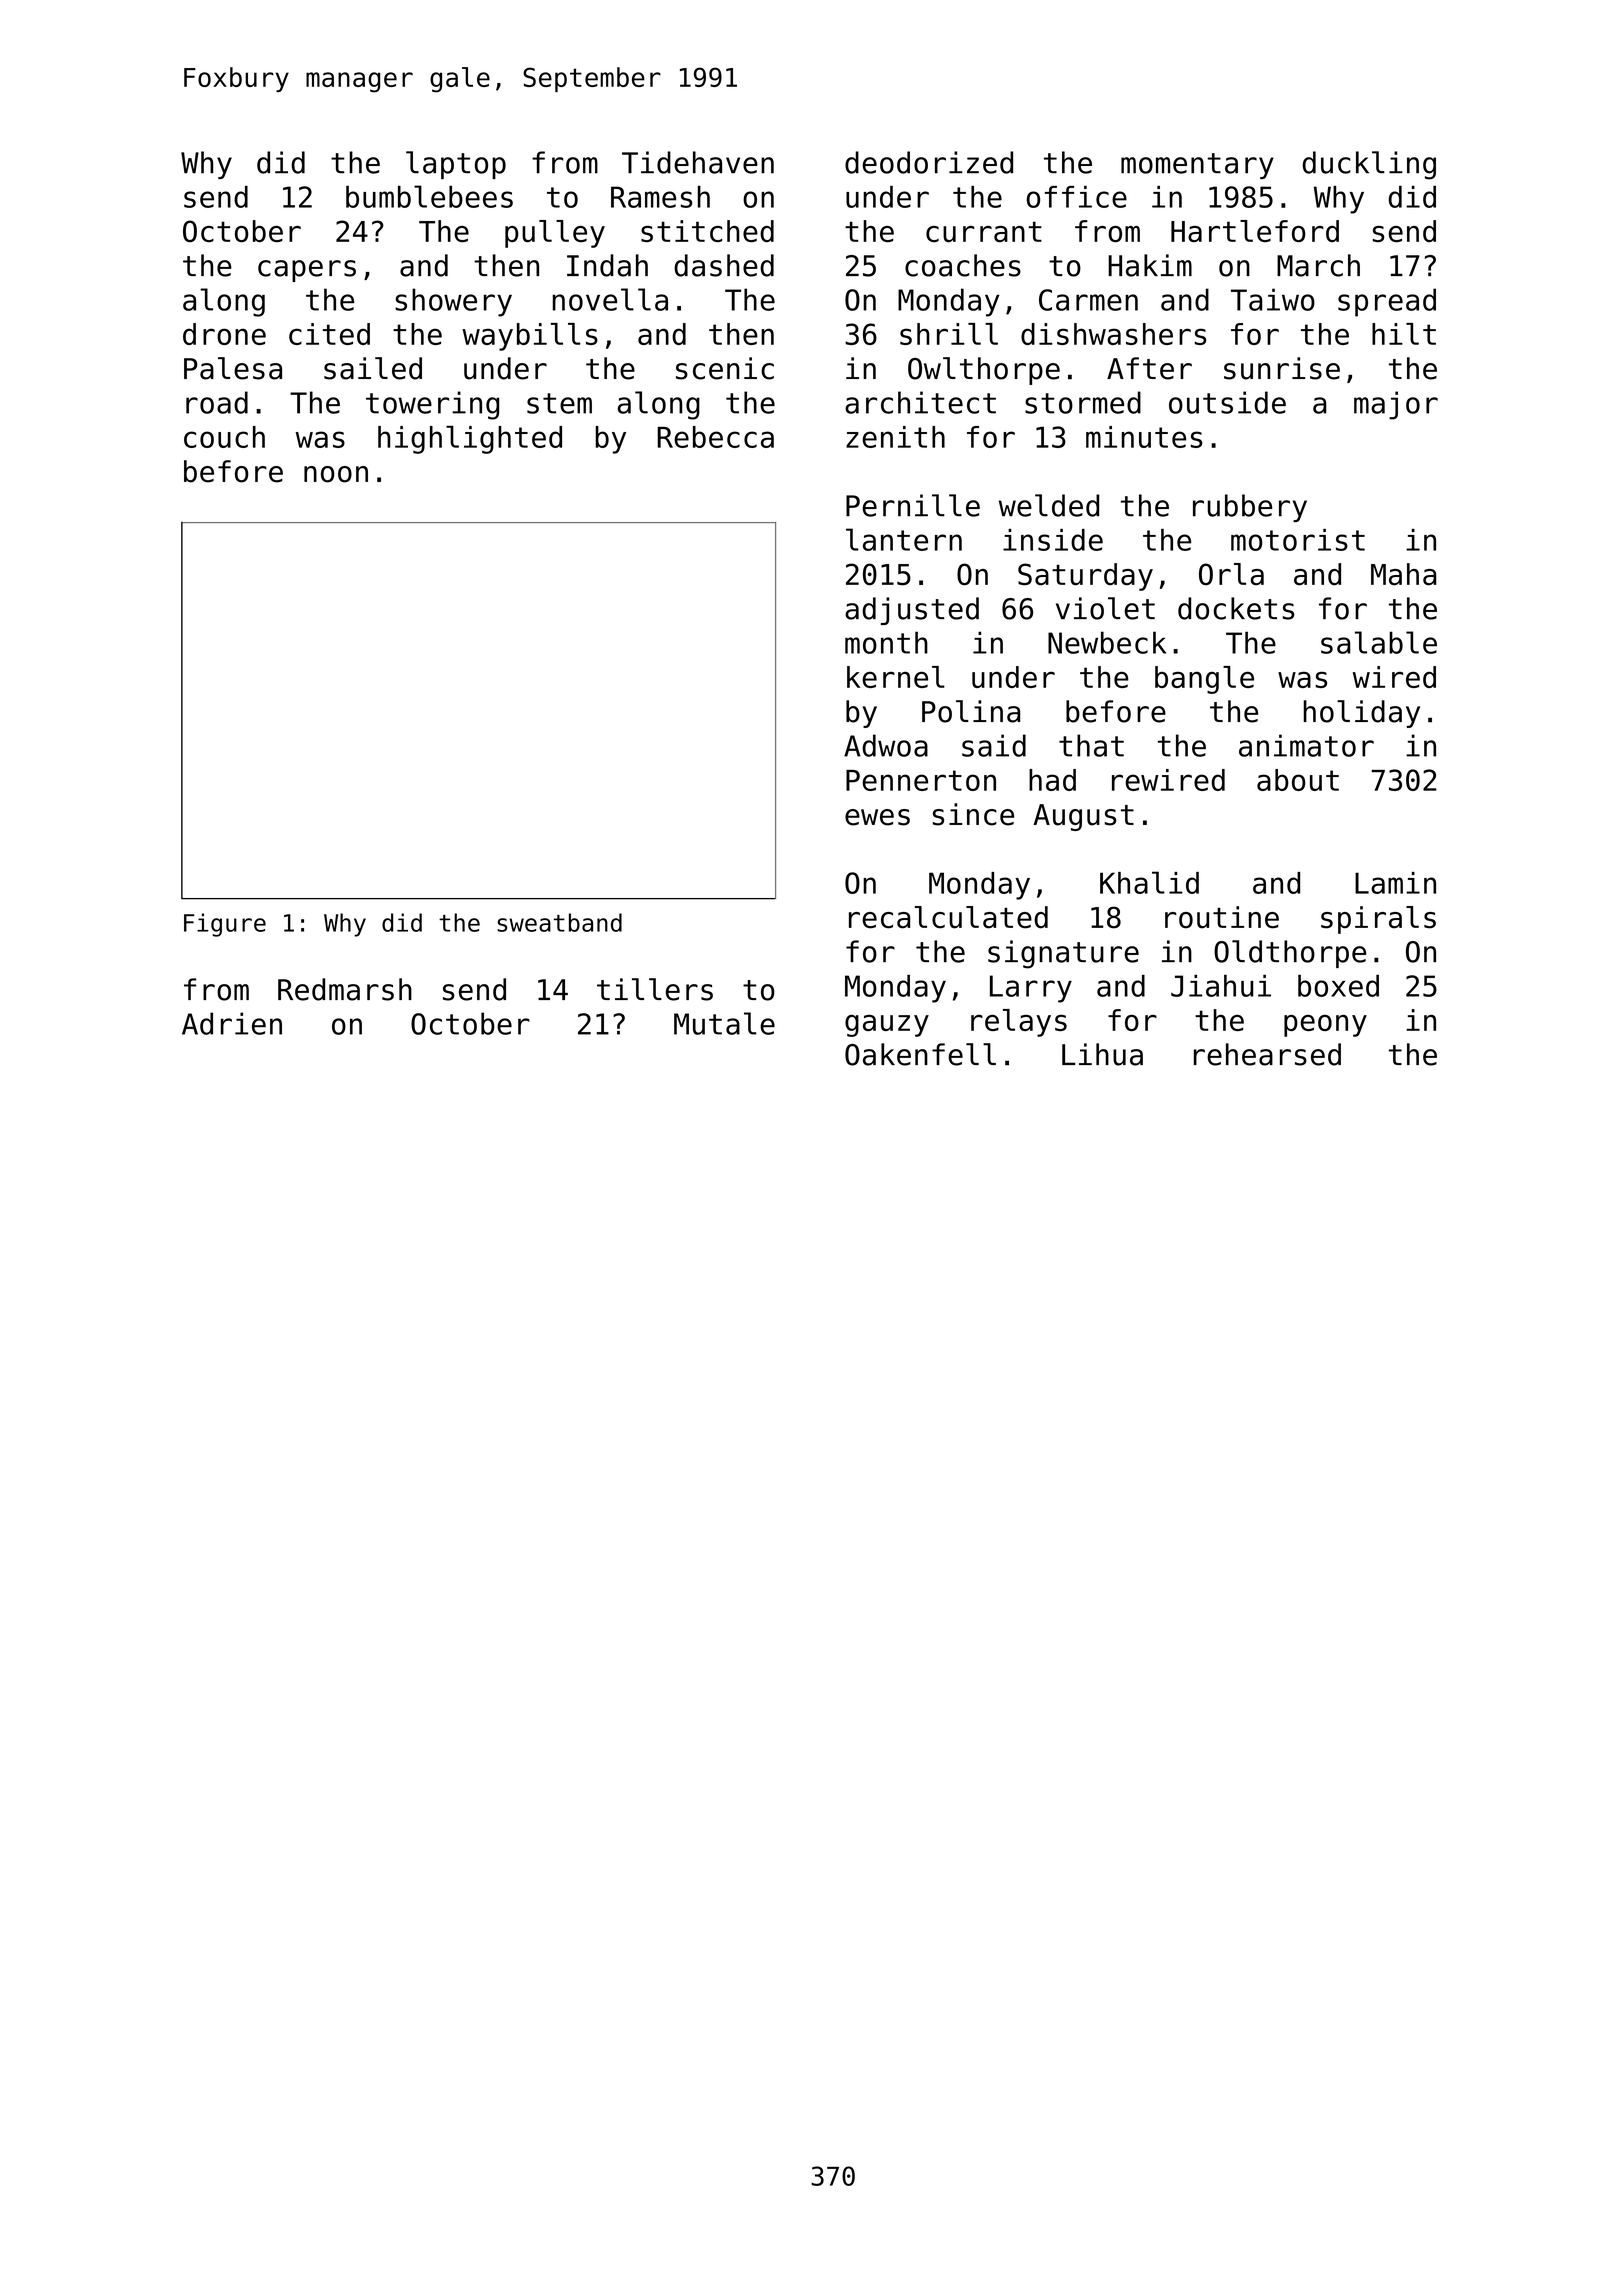 The image size is (1620, 2292). I want to click on welded, so click(1049, 505).
